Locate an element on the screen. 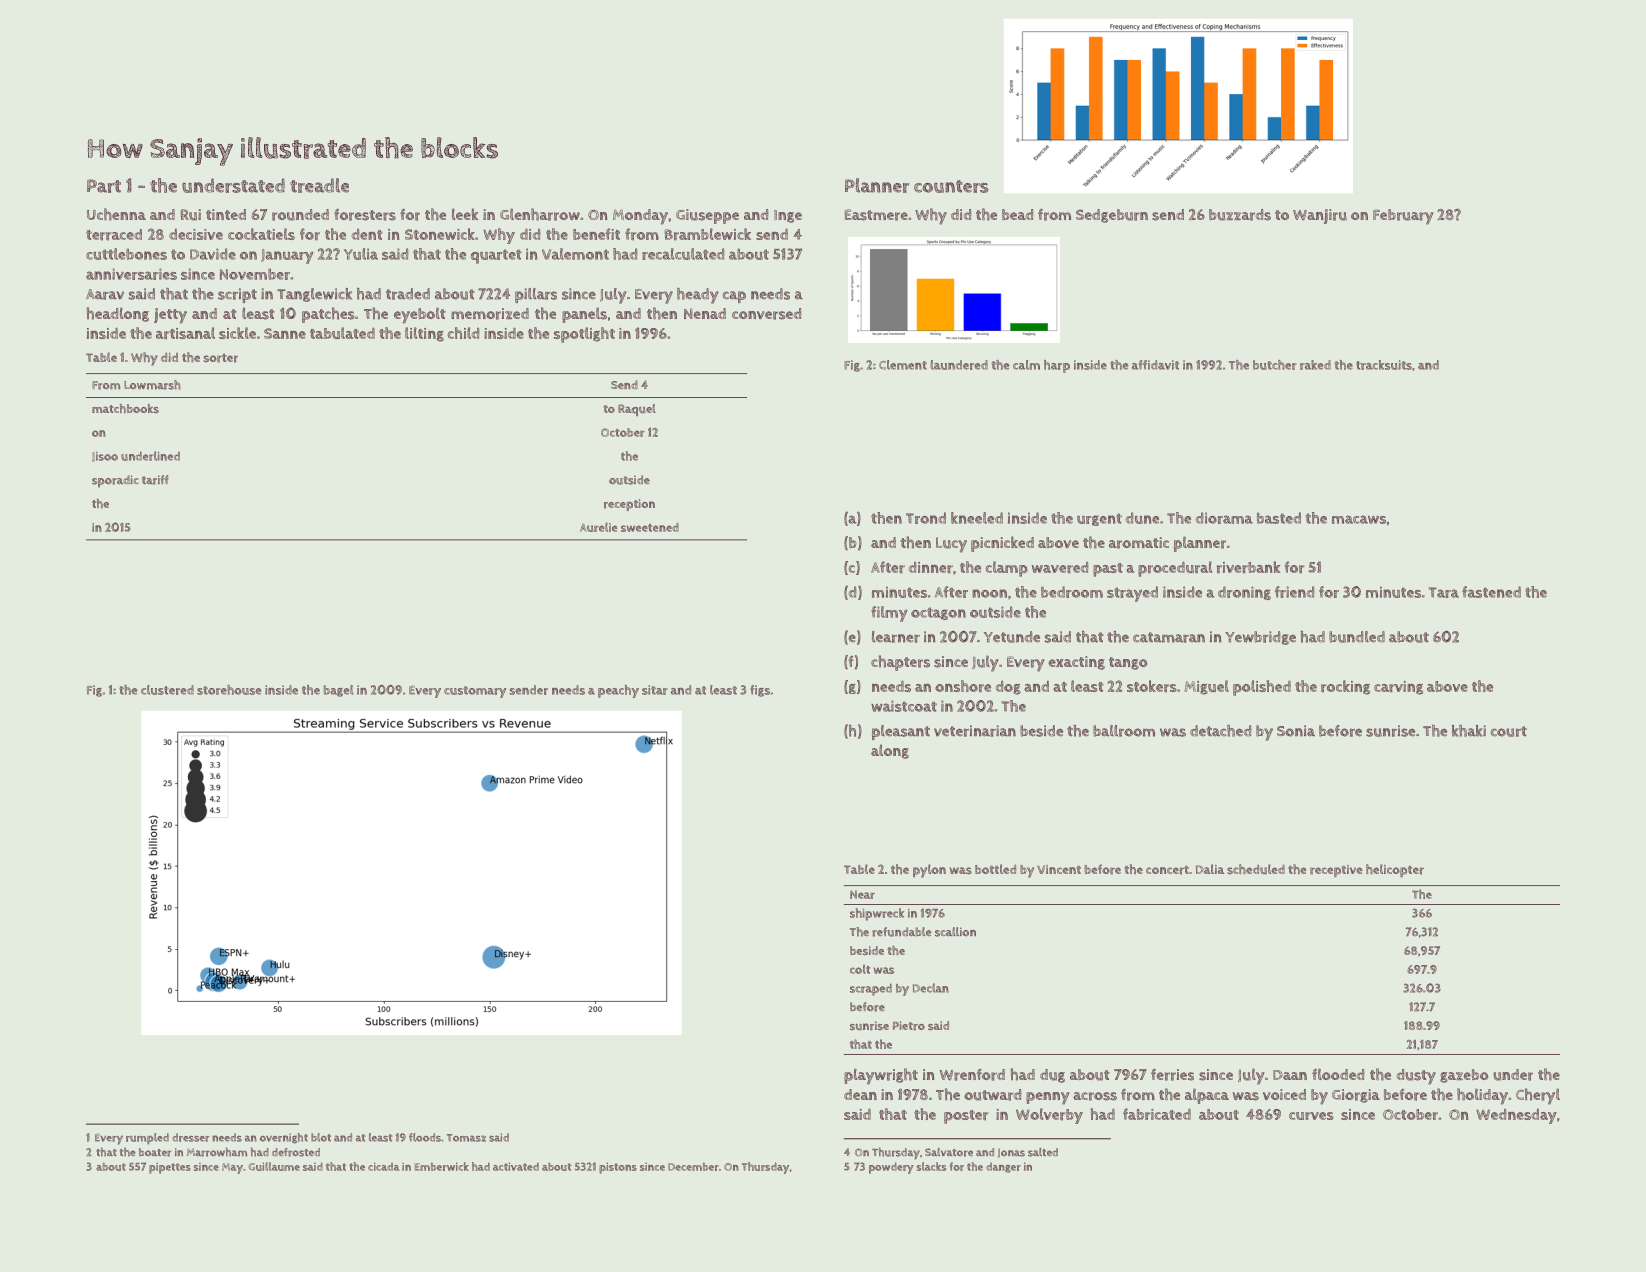  affidavit is located at coordinates (1155, 365).
